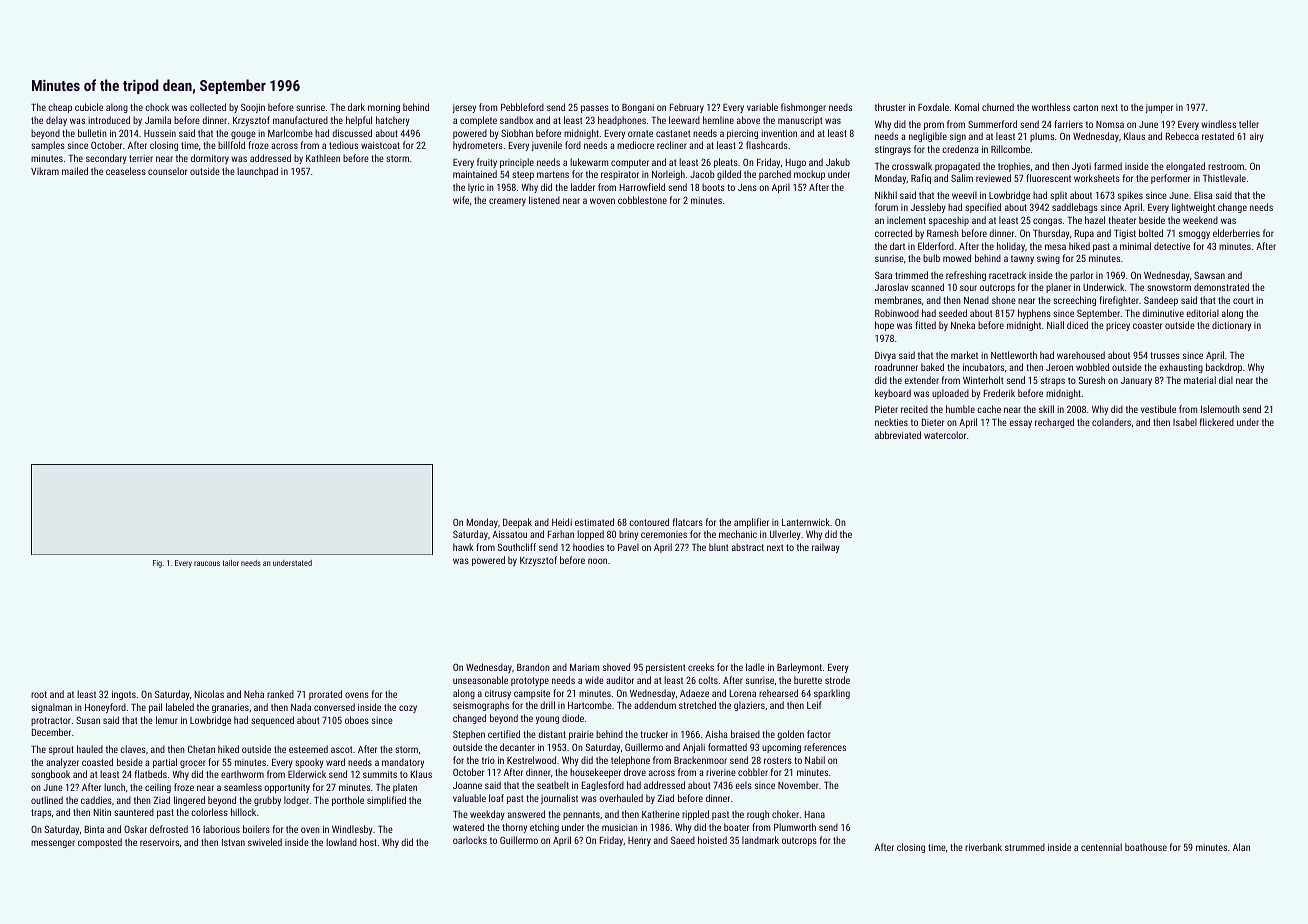  Describe the element at coordinates (48, 146) in the screenshot. I see `samples` at that location.
